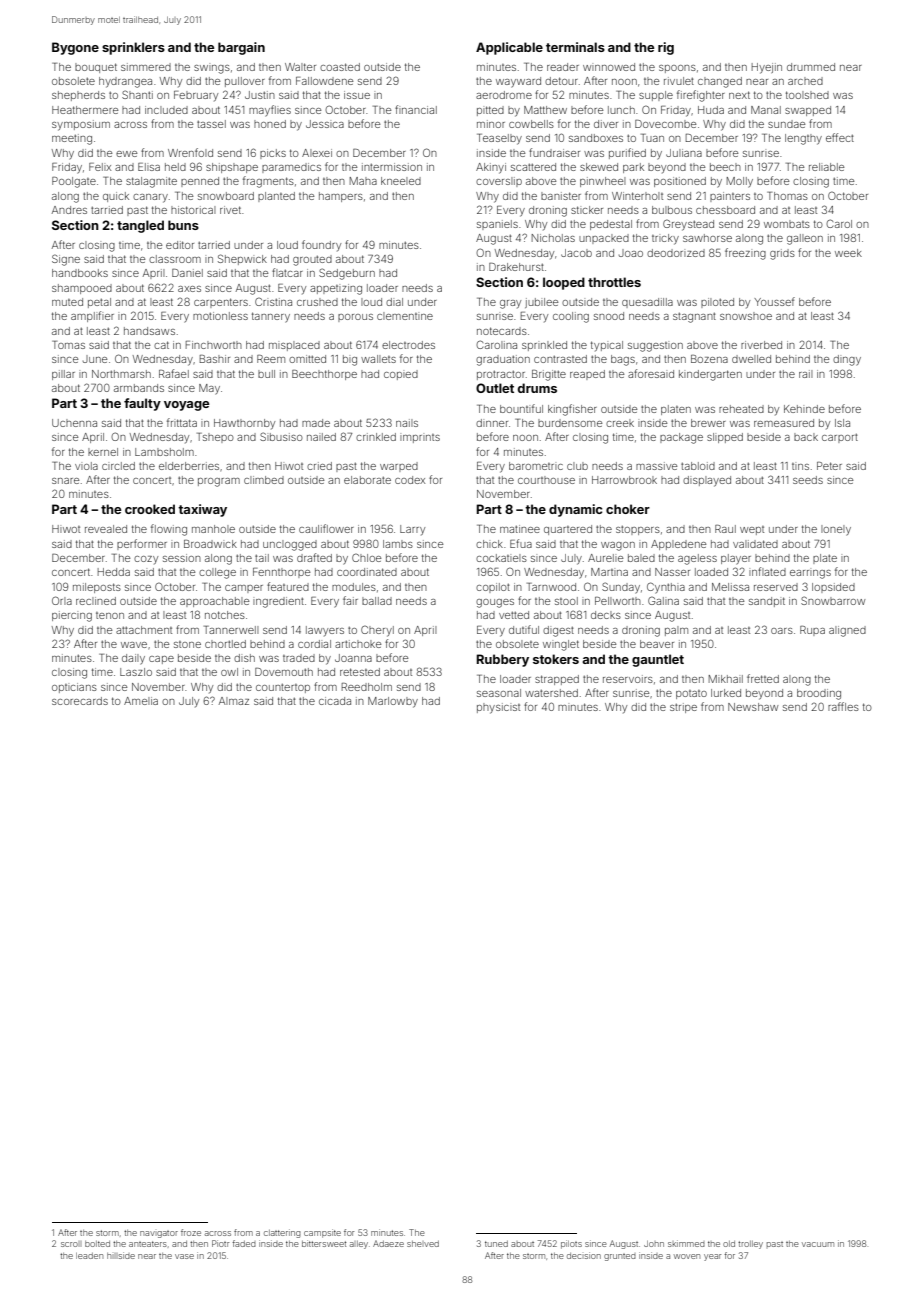 The width and height of the screenshot is (924, 1308). I want to click on porous, so click(355, 318).
